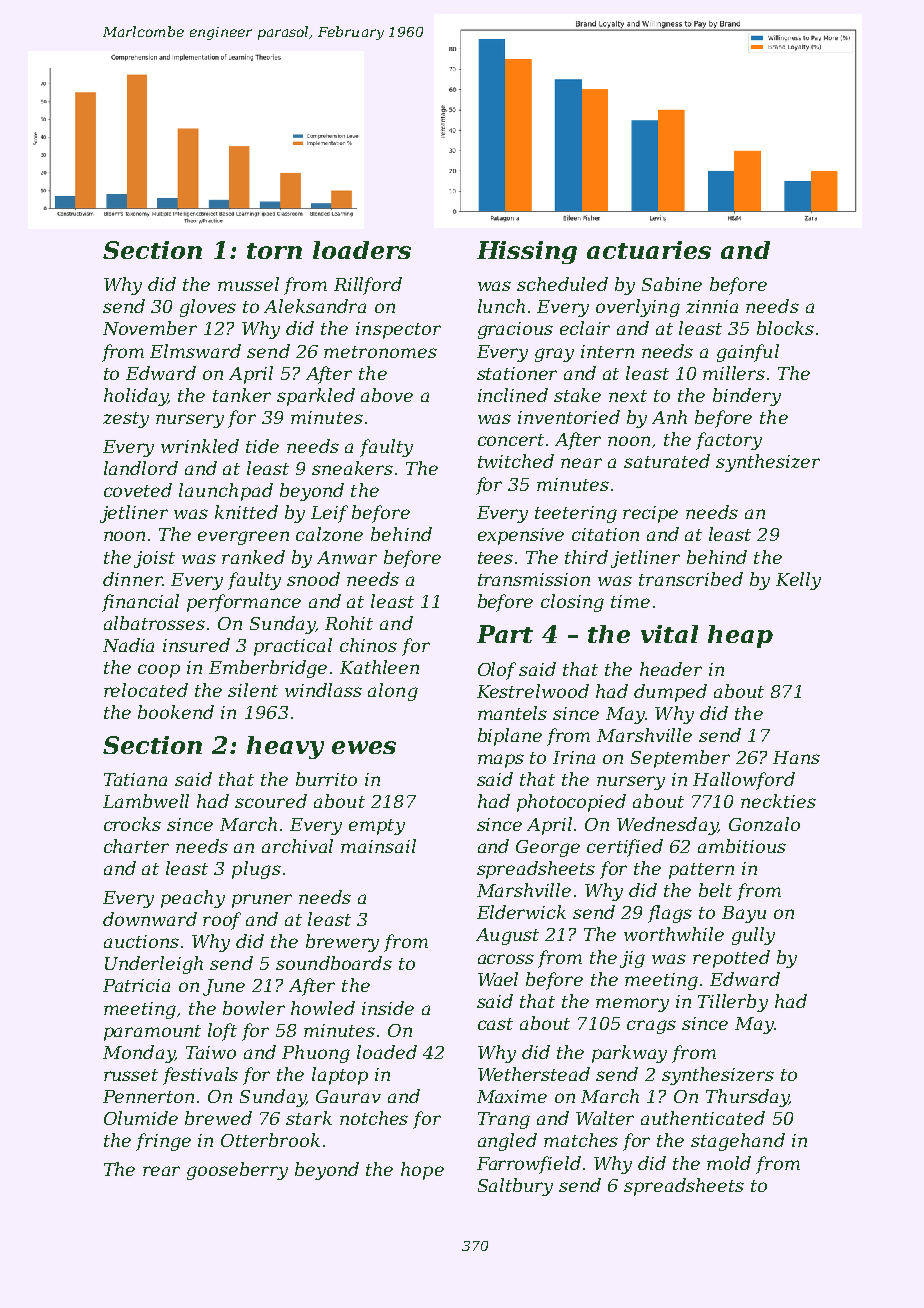 This document has width=924, height=1308. Describe the element at coordinates (512, 1096) in the document. I see `Maxime` at that location.
